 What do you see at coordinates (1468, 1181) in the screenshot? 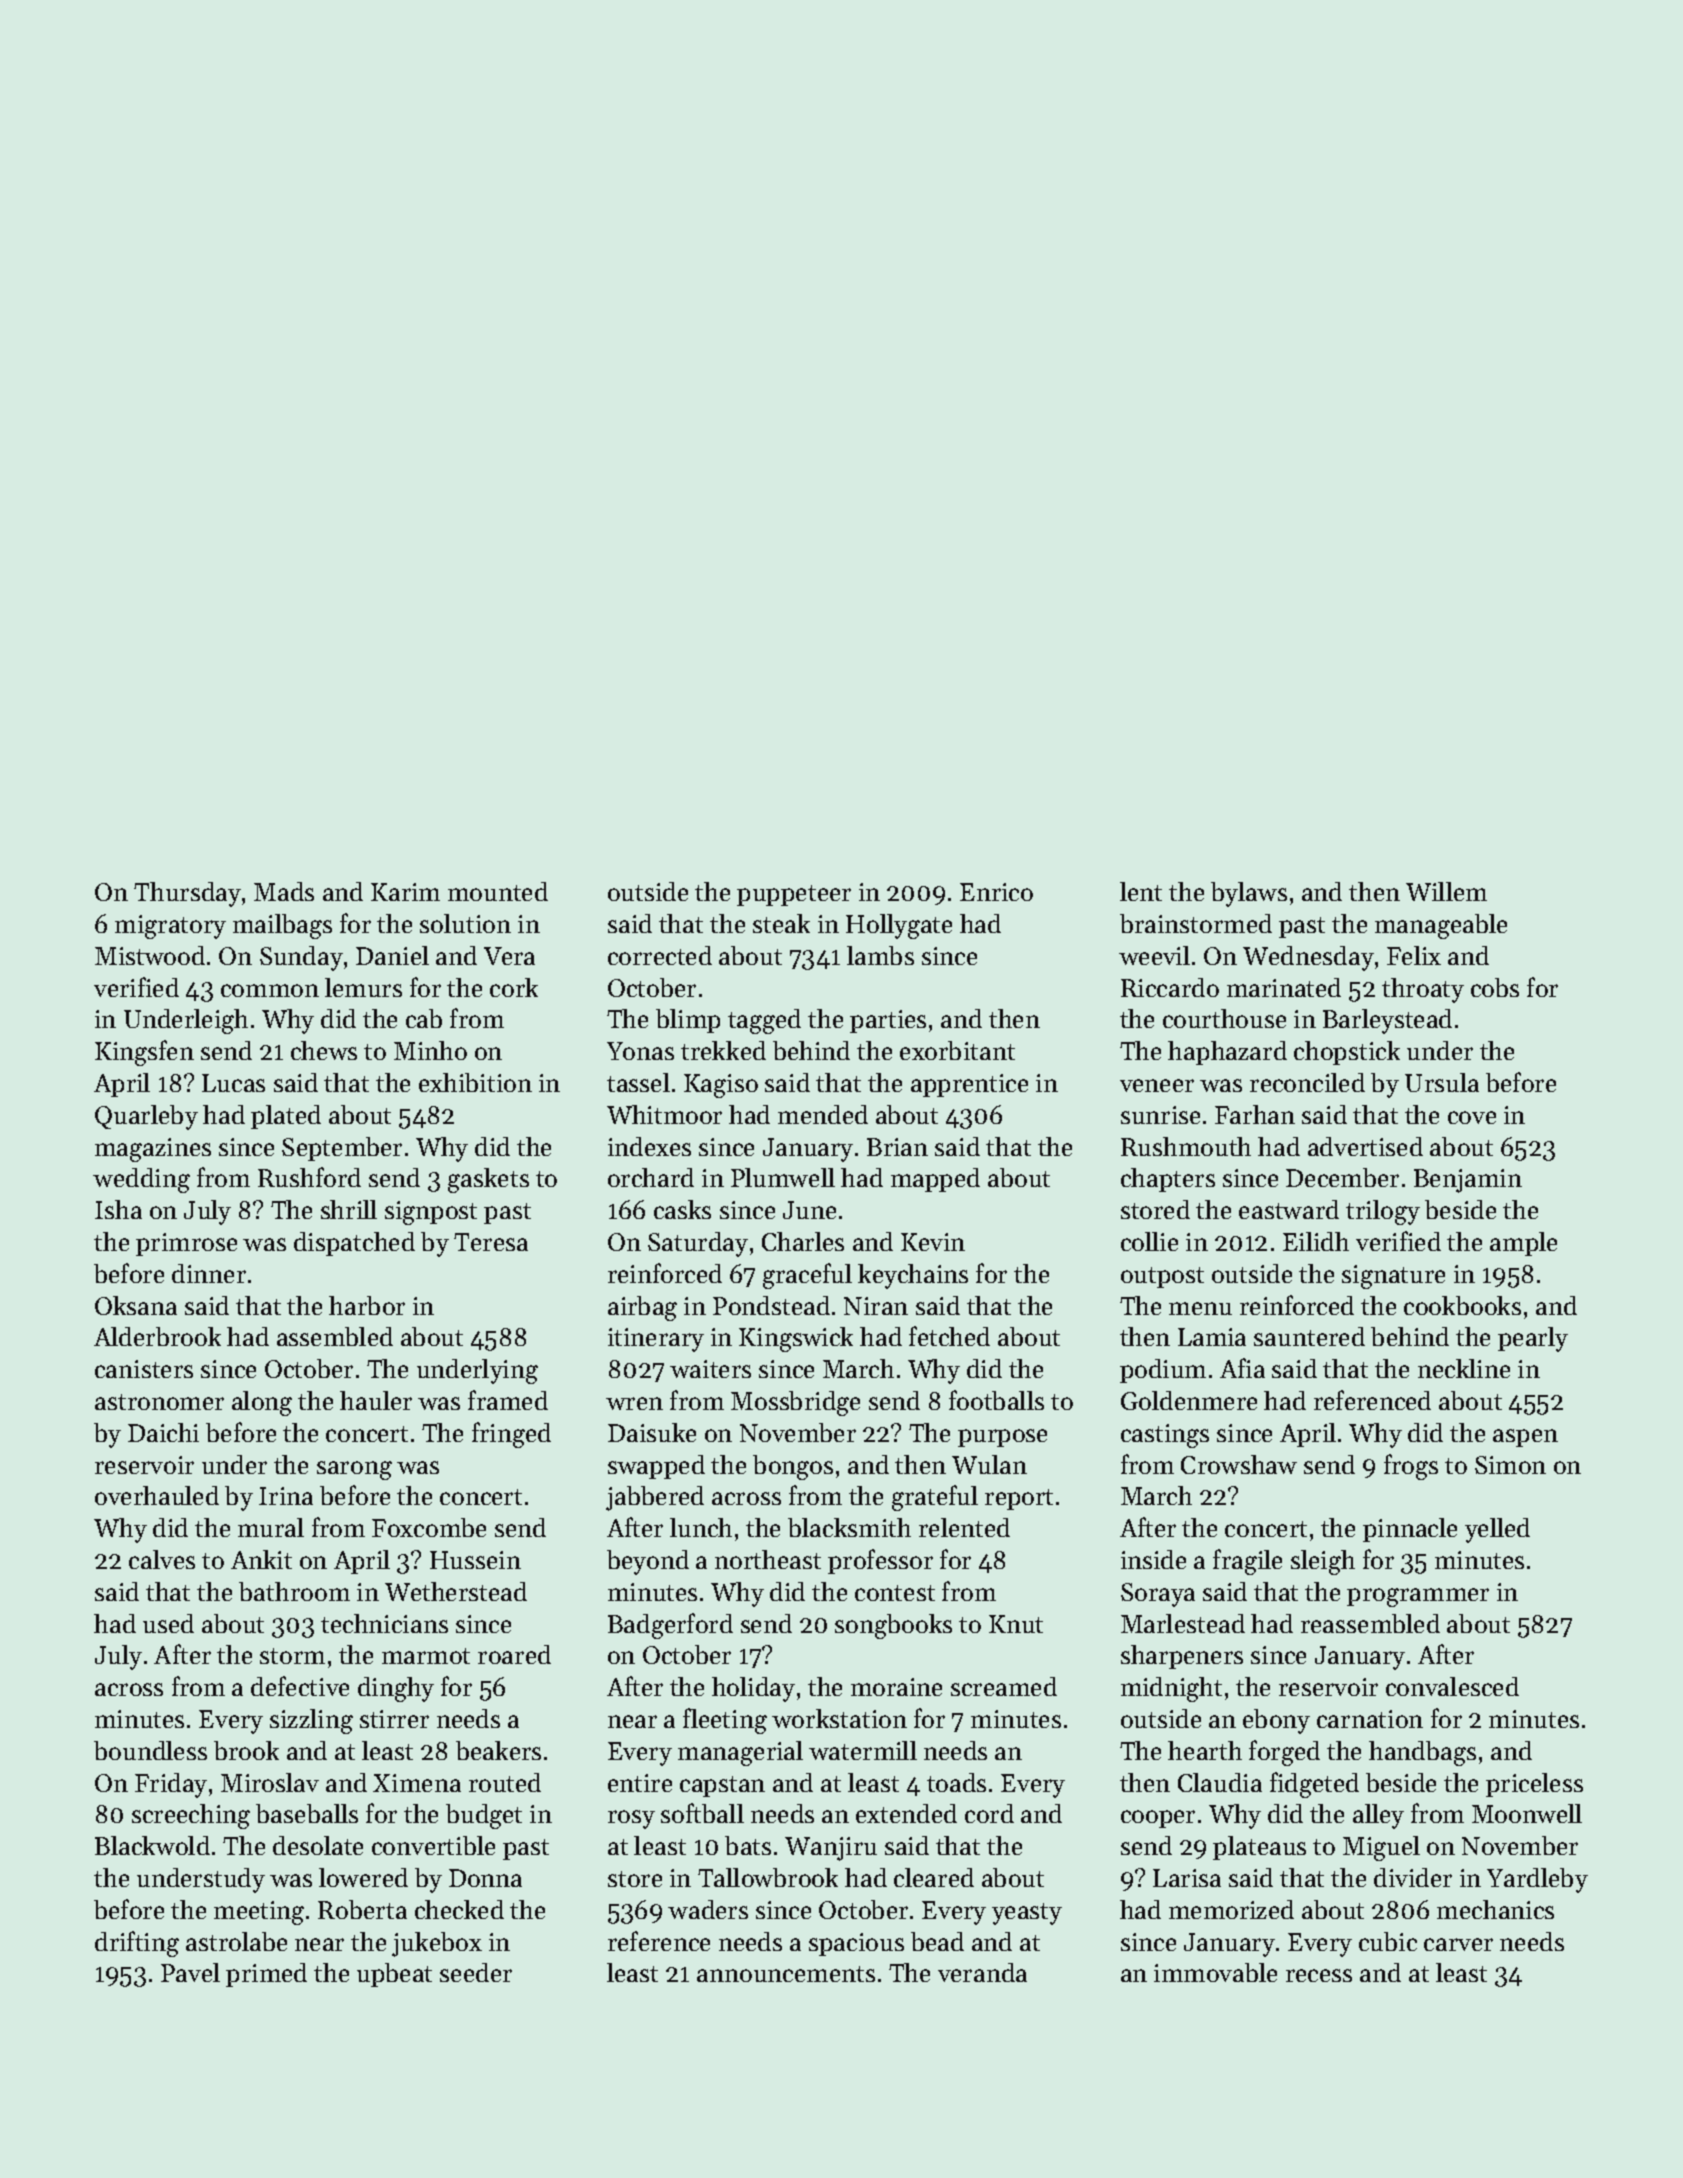
I see `Benjamin` at bounding box center [1468, 1181].
